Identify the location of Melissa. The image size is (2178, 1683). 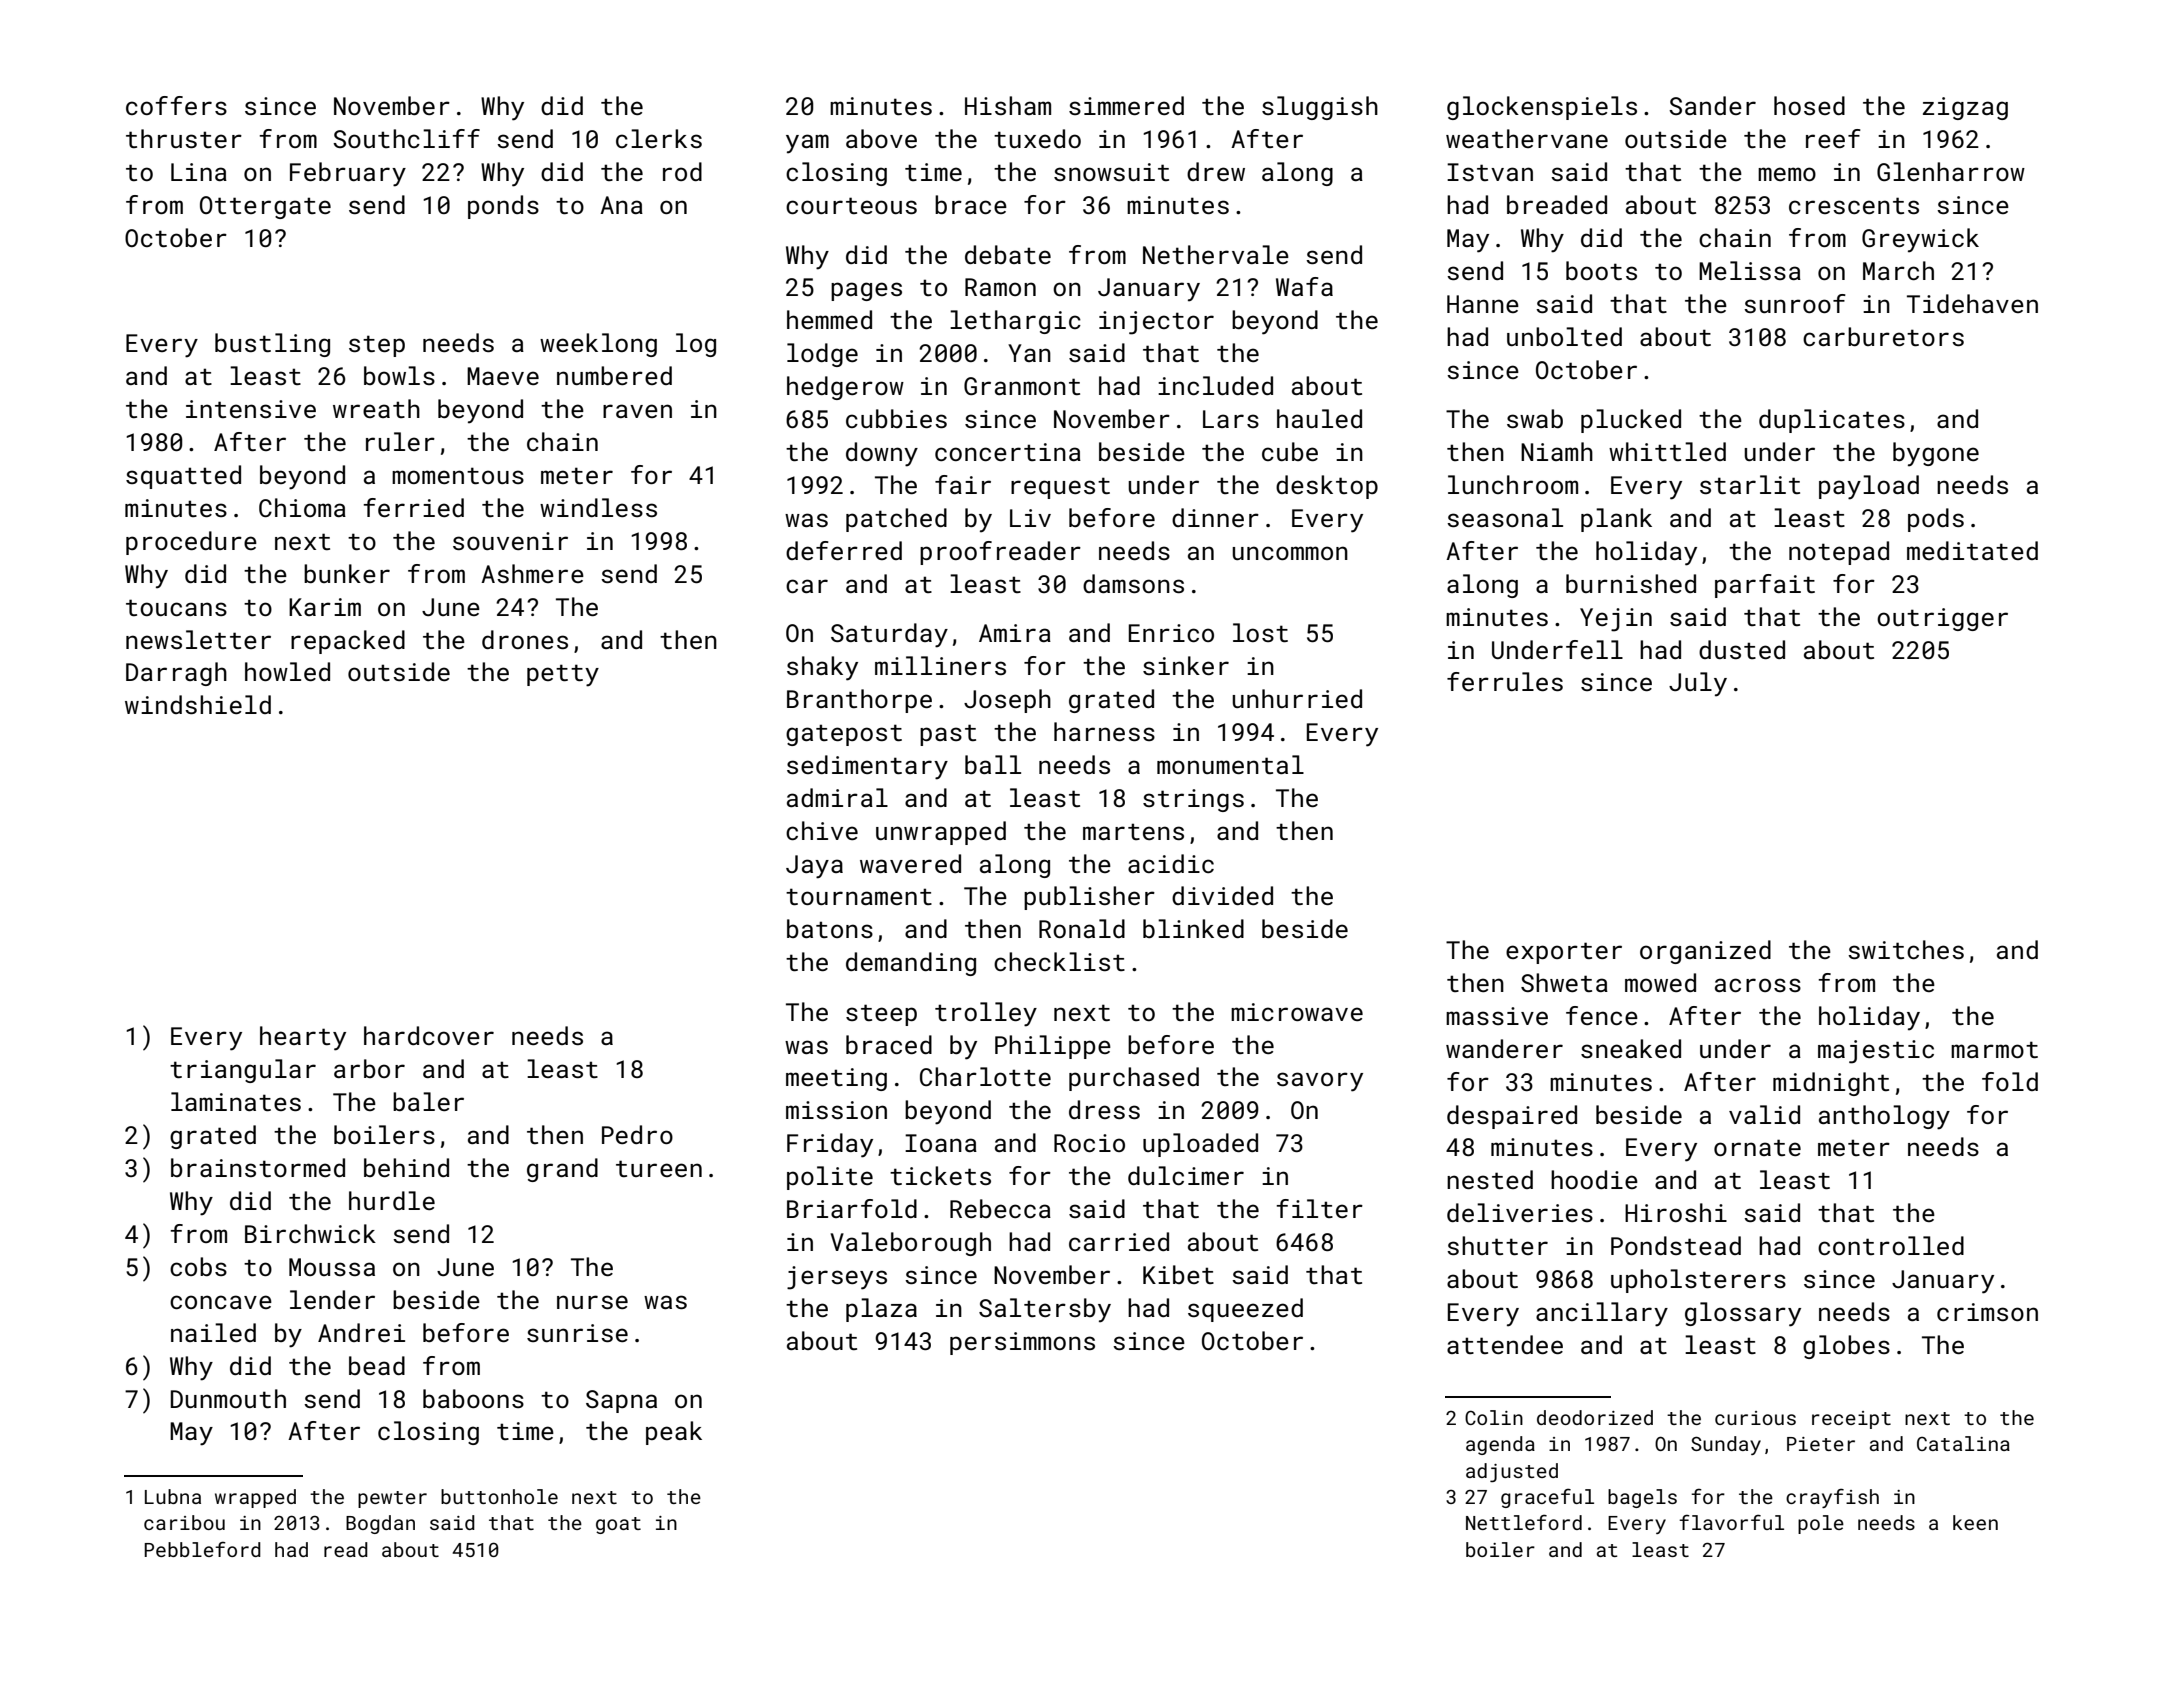
(1750, 270).
